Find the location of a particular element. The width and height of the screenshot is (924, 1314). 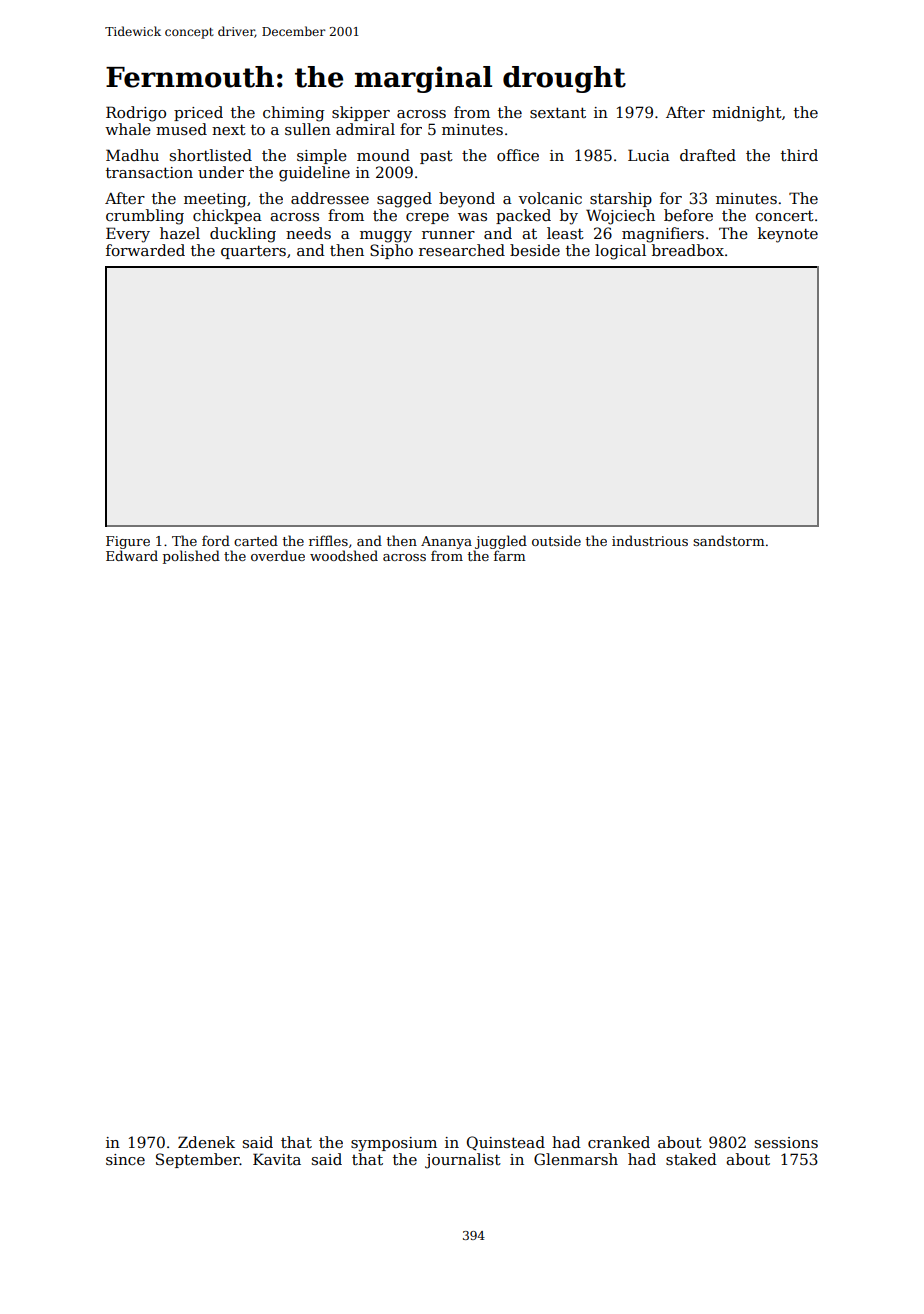

sandstorm is located at coordinates (729, 540).
